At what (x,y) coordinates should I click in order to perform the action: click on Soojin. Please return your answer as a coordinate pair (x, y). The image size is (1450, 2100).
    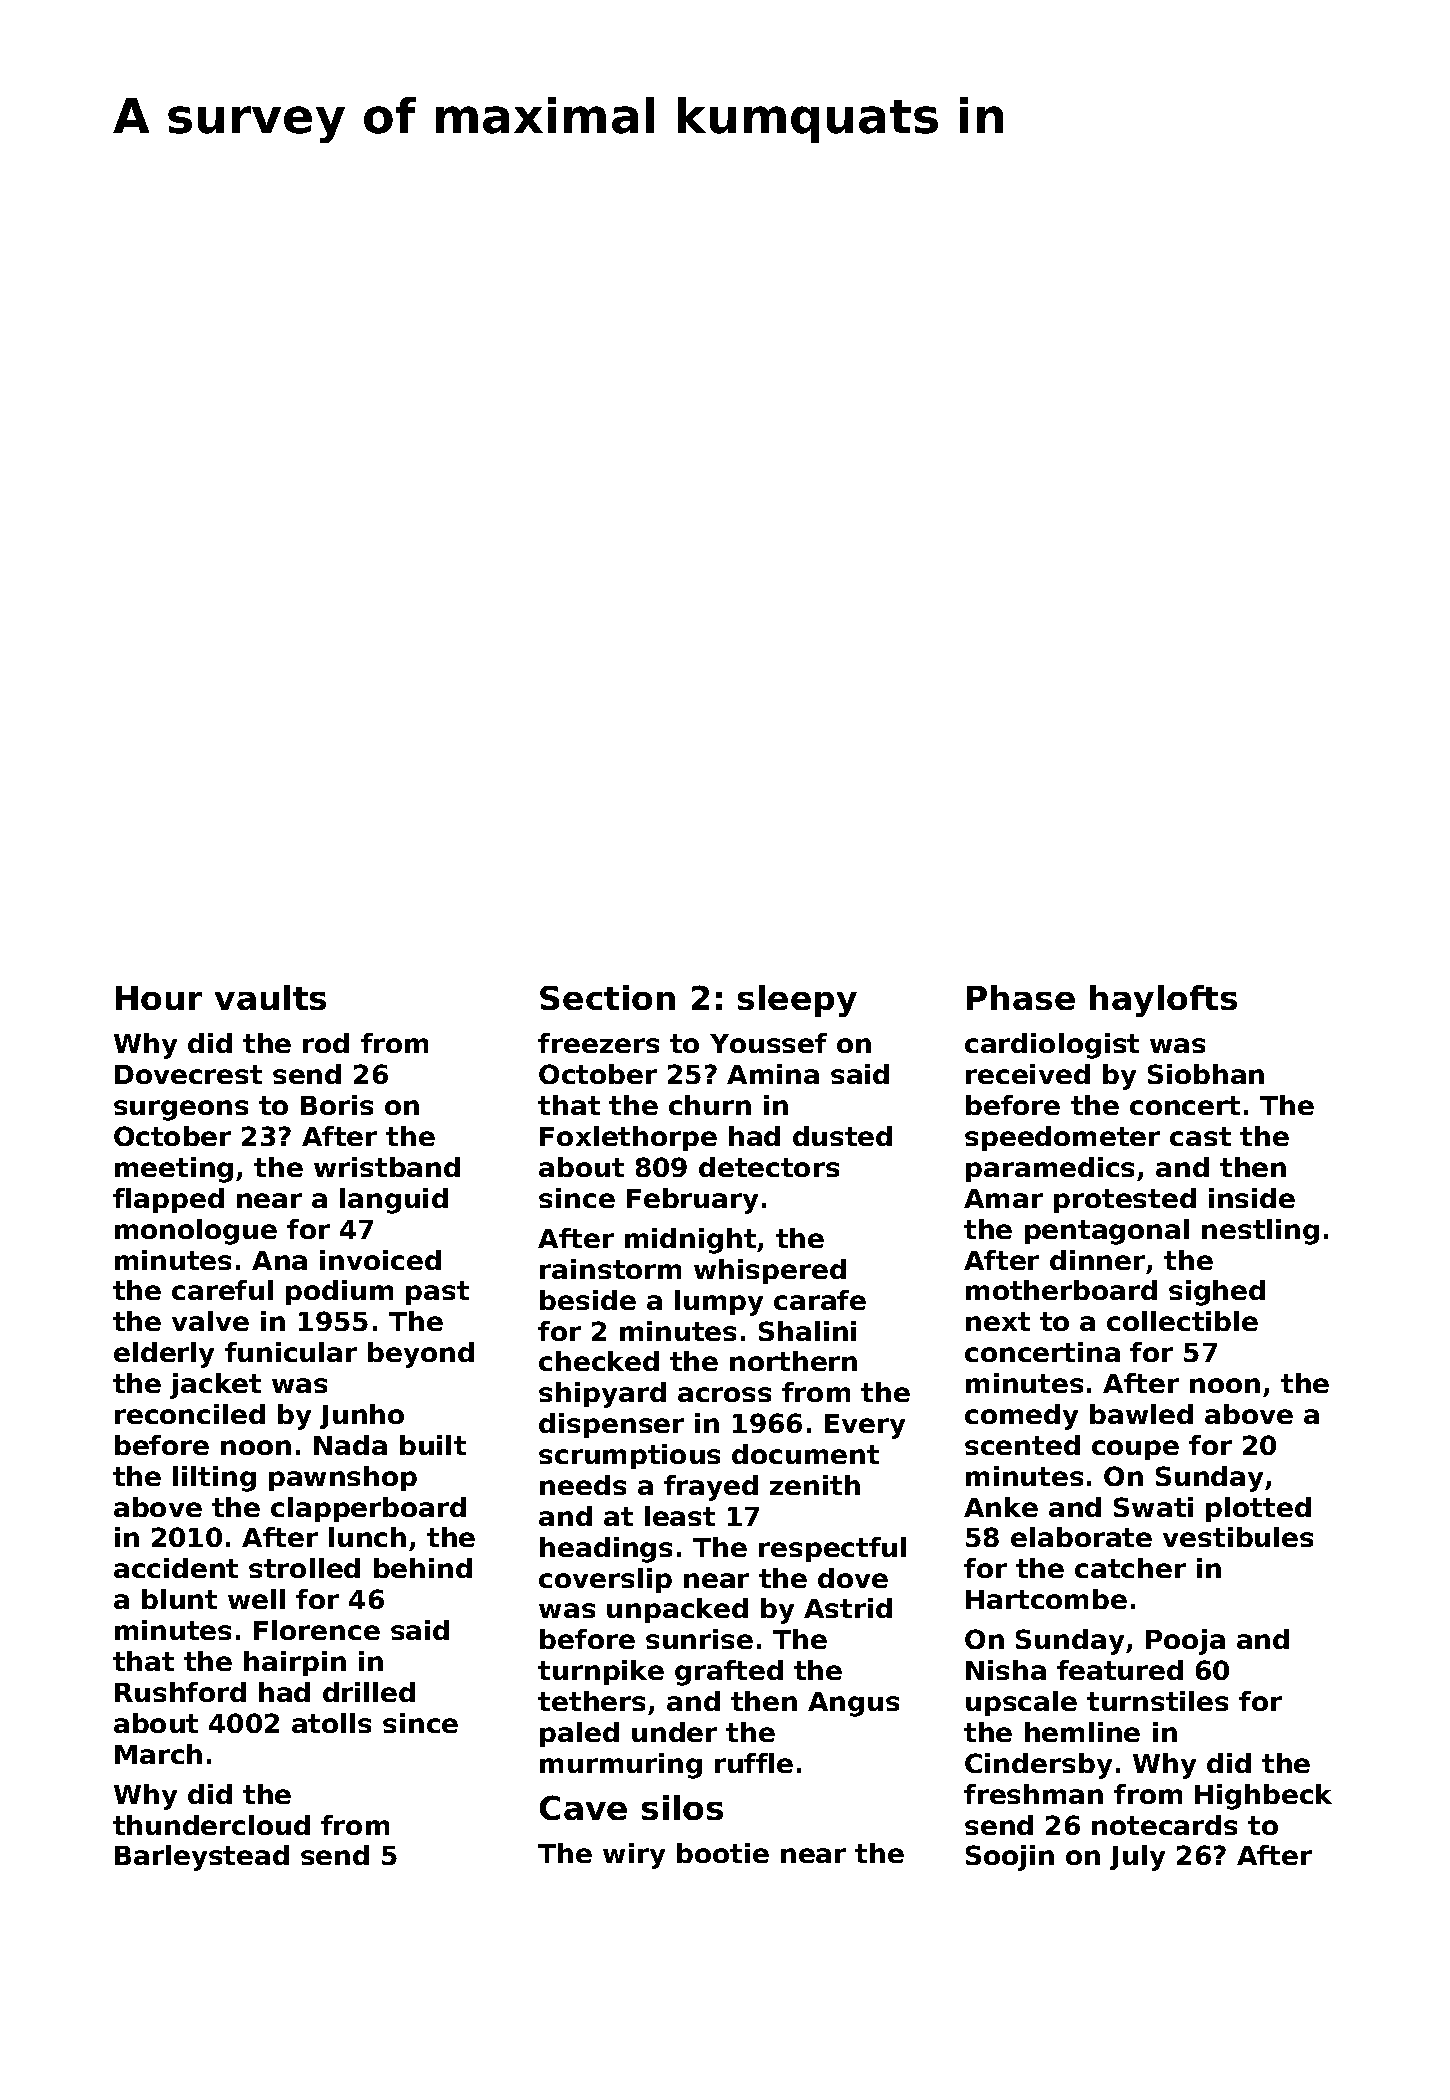
    Looking at the image, I should click on (1010, 1858).
